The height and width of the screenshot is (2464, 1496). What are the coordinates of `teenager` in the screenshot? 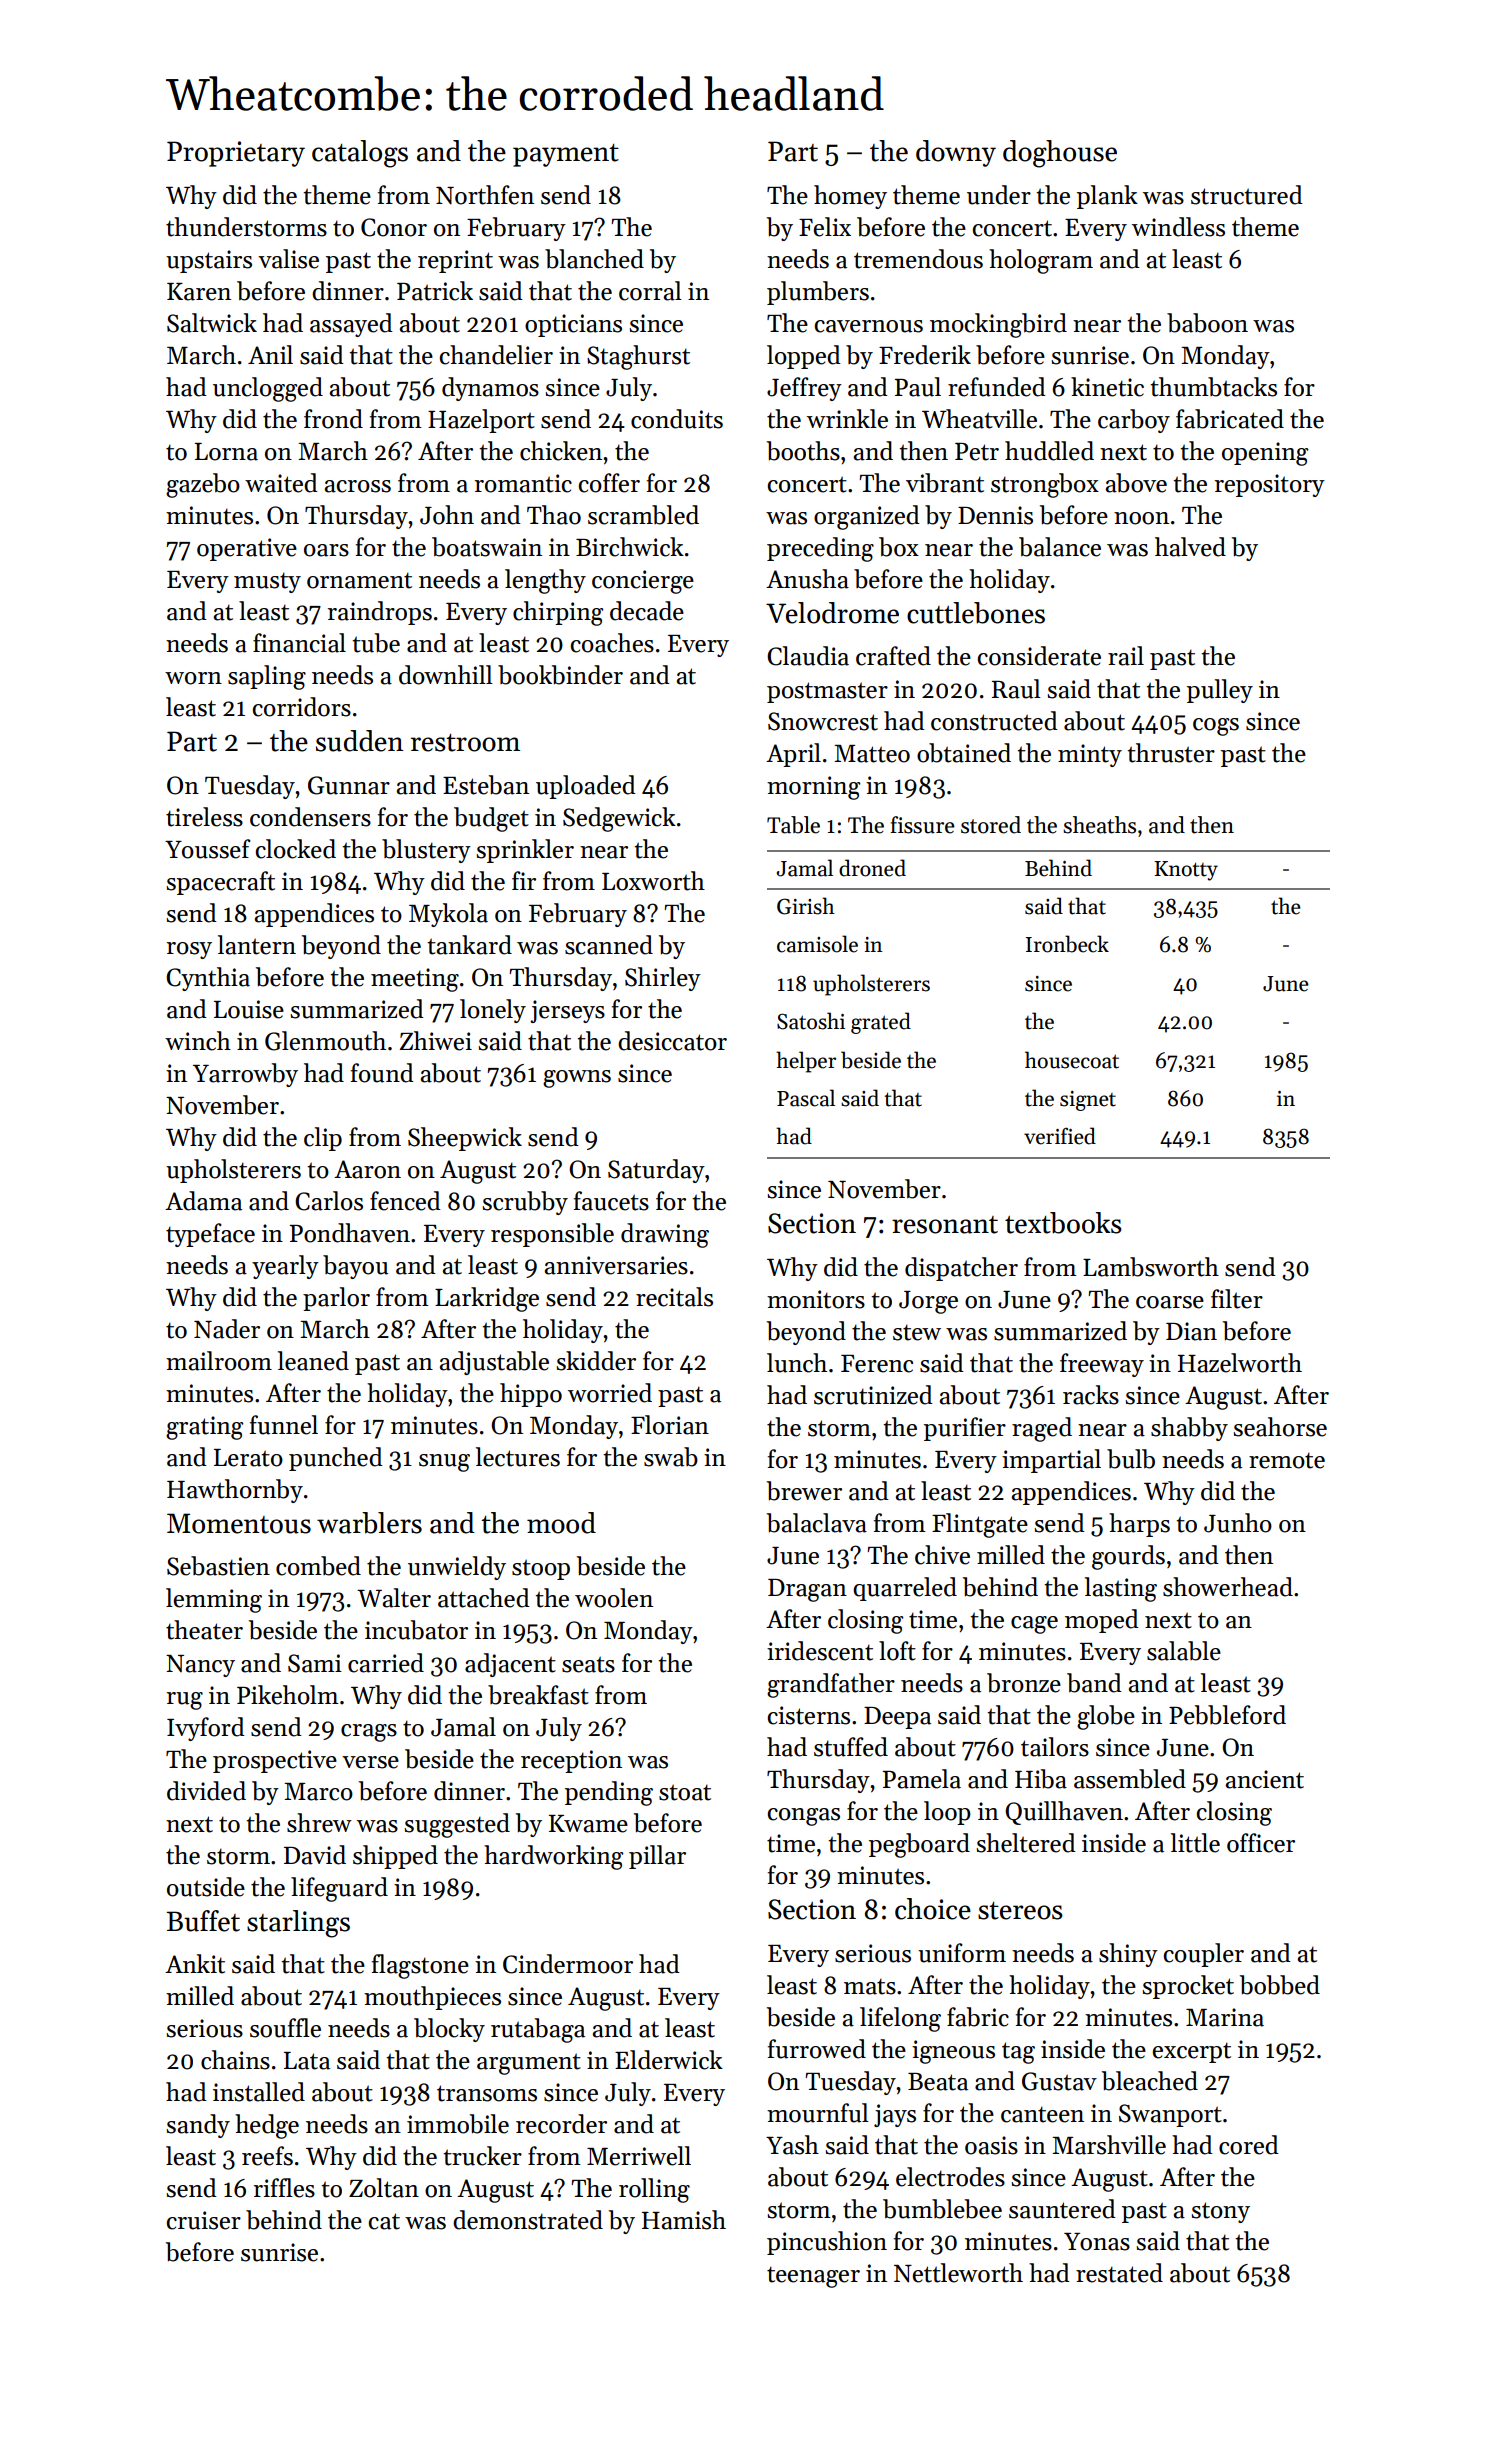 It's located at (813, 2277).
